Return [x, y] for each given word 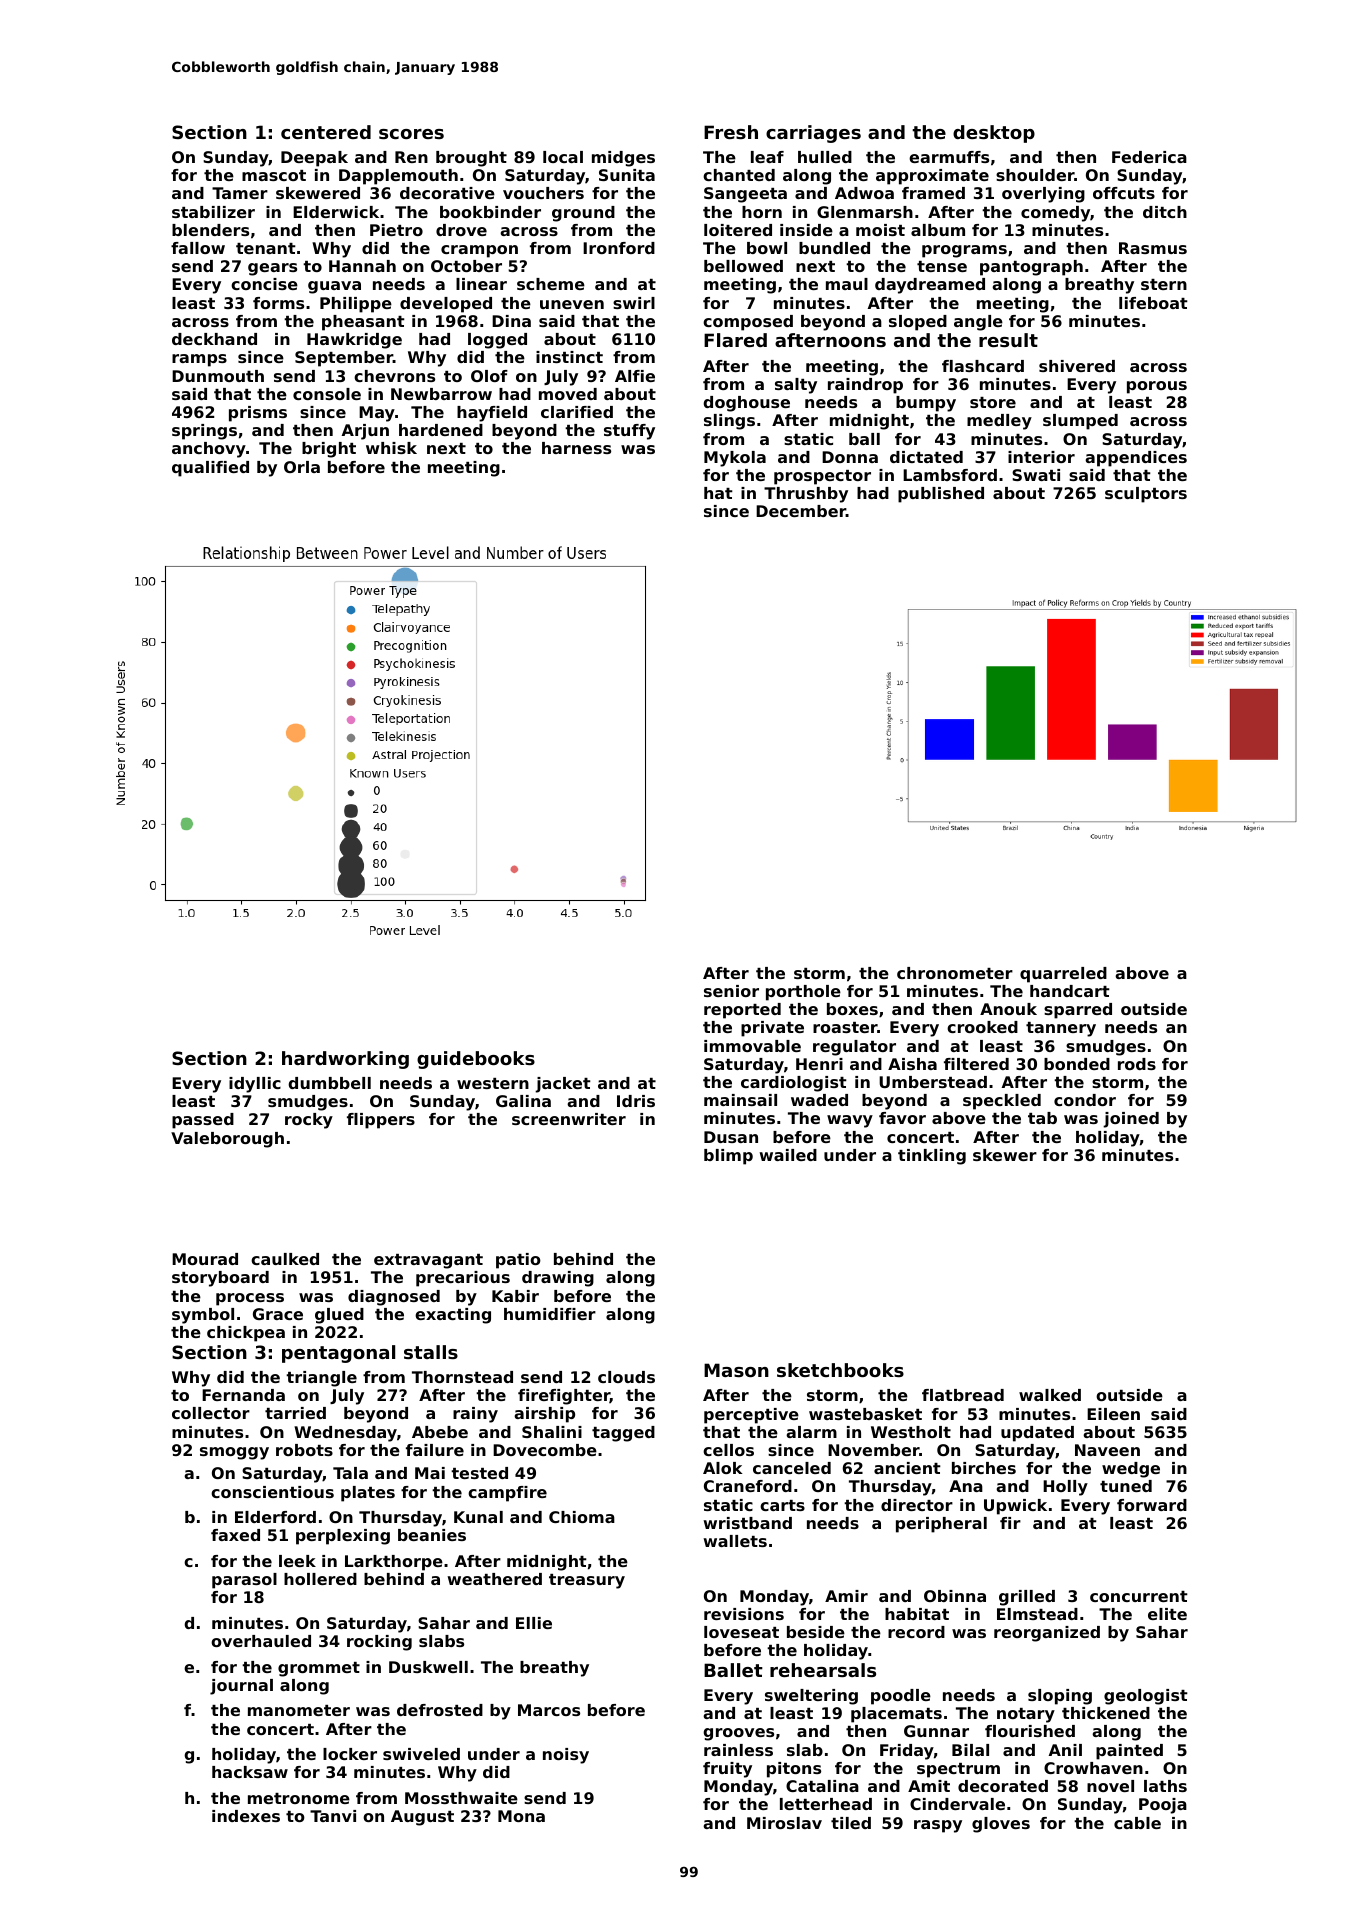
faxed [235, 1535]
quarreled [1063, 975]
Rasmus [1153, 248]
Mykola [735, 459]
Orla [302, 467]
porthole [803, 993]
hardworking [345, 1060]
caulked [285, 1259]
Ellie [534, 1623]
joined [1131, 1120]
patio [518, 1261]
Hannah [362, 266]
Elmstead [1037, 1614]
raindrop [865, 386]
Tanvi [333, 1816]
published [941, 495]
